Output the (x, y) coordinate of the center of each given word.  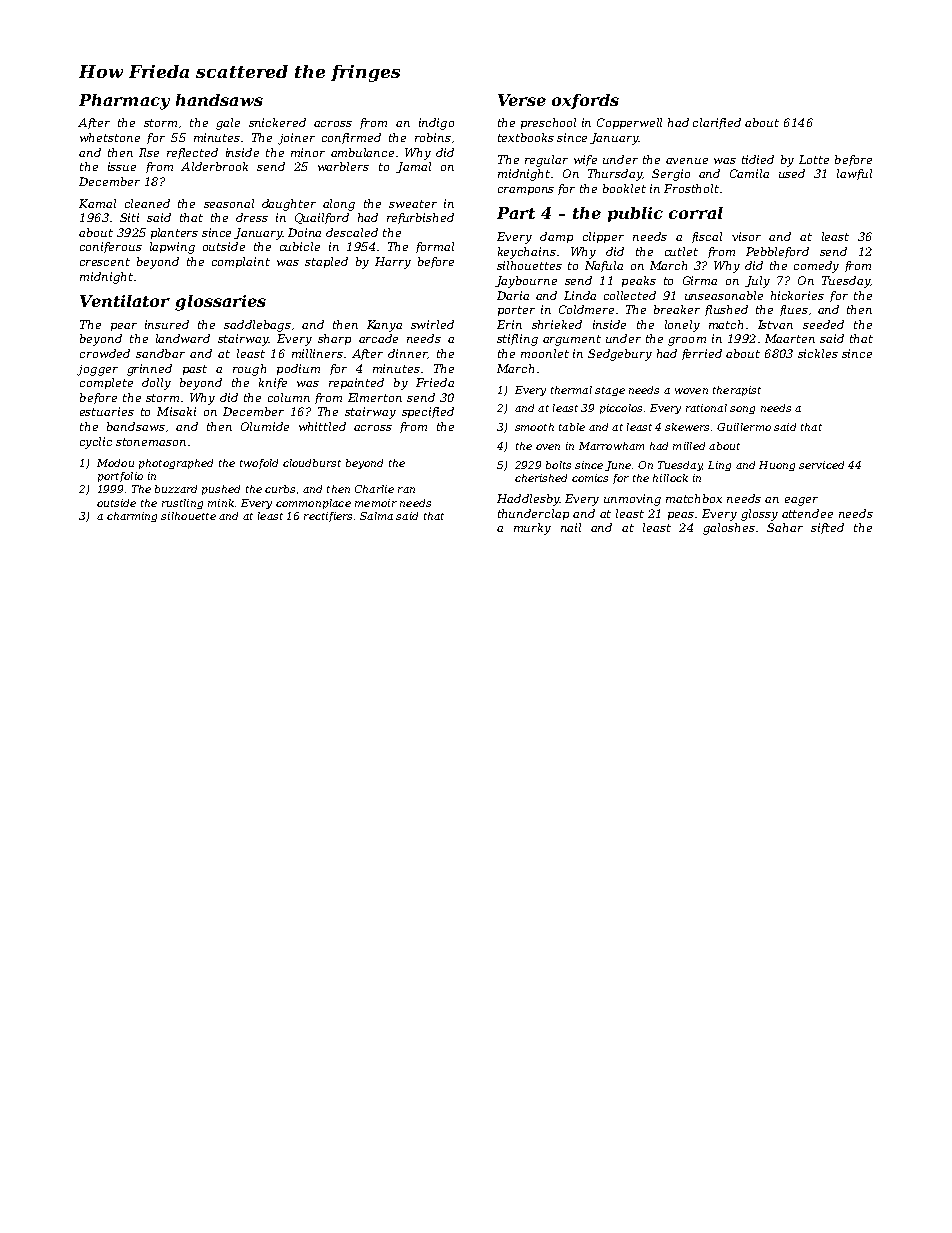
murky (532, 529)
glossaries (220, 303)
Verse (522, 100)
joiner (296, 139)
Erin (509, 324)
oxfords (585, 101)
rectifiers (328, 517)
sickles (818, 353)
